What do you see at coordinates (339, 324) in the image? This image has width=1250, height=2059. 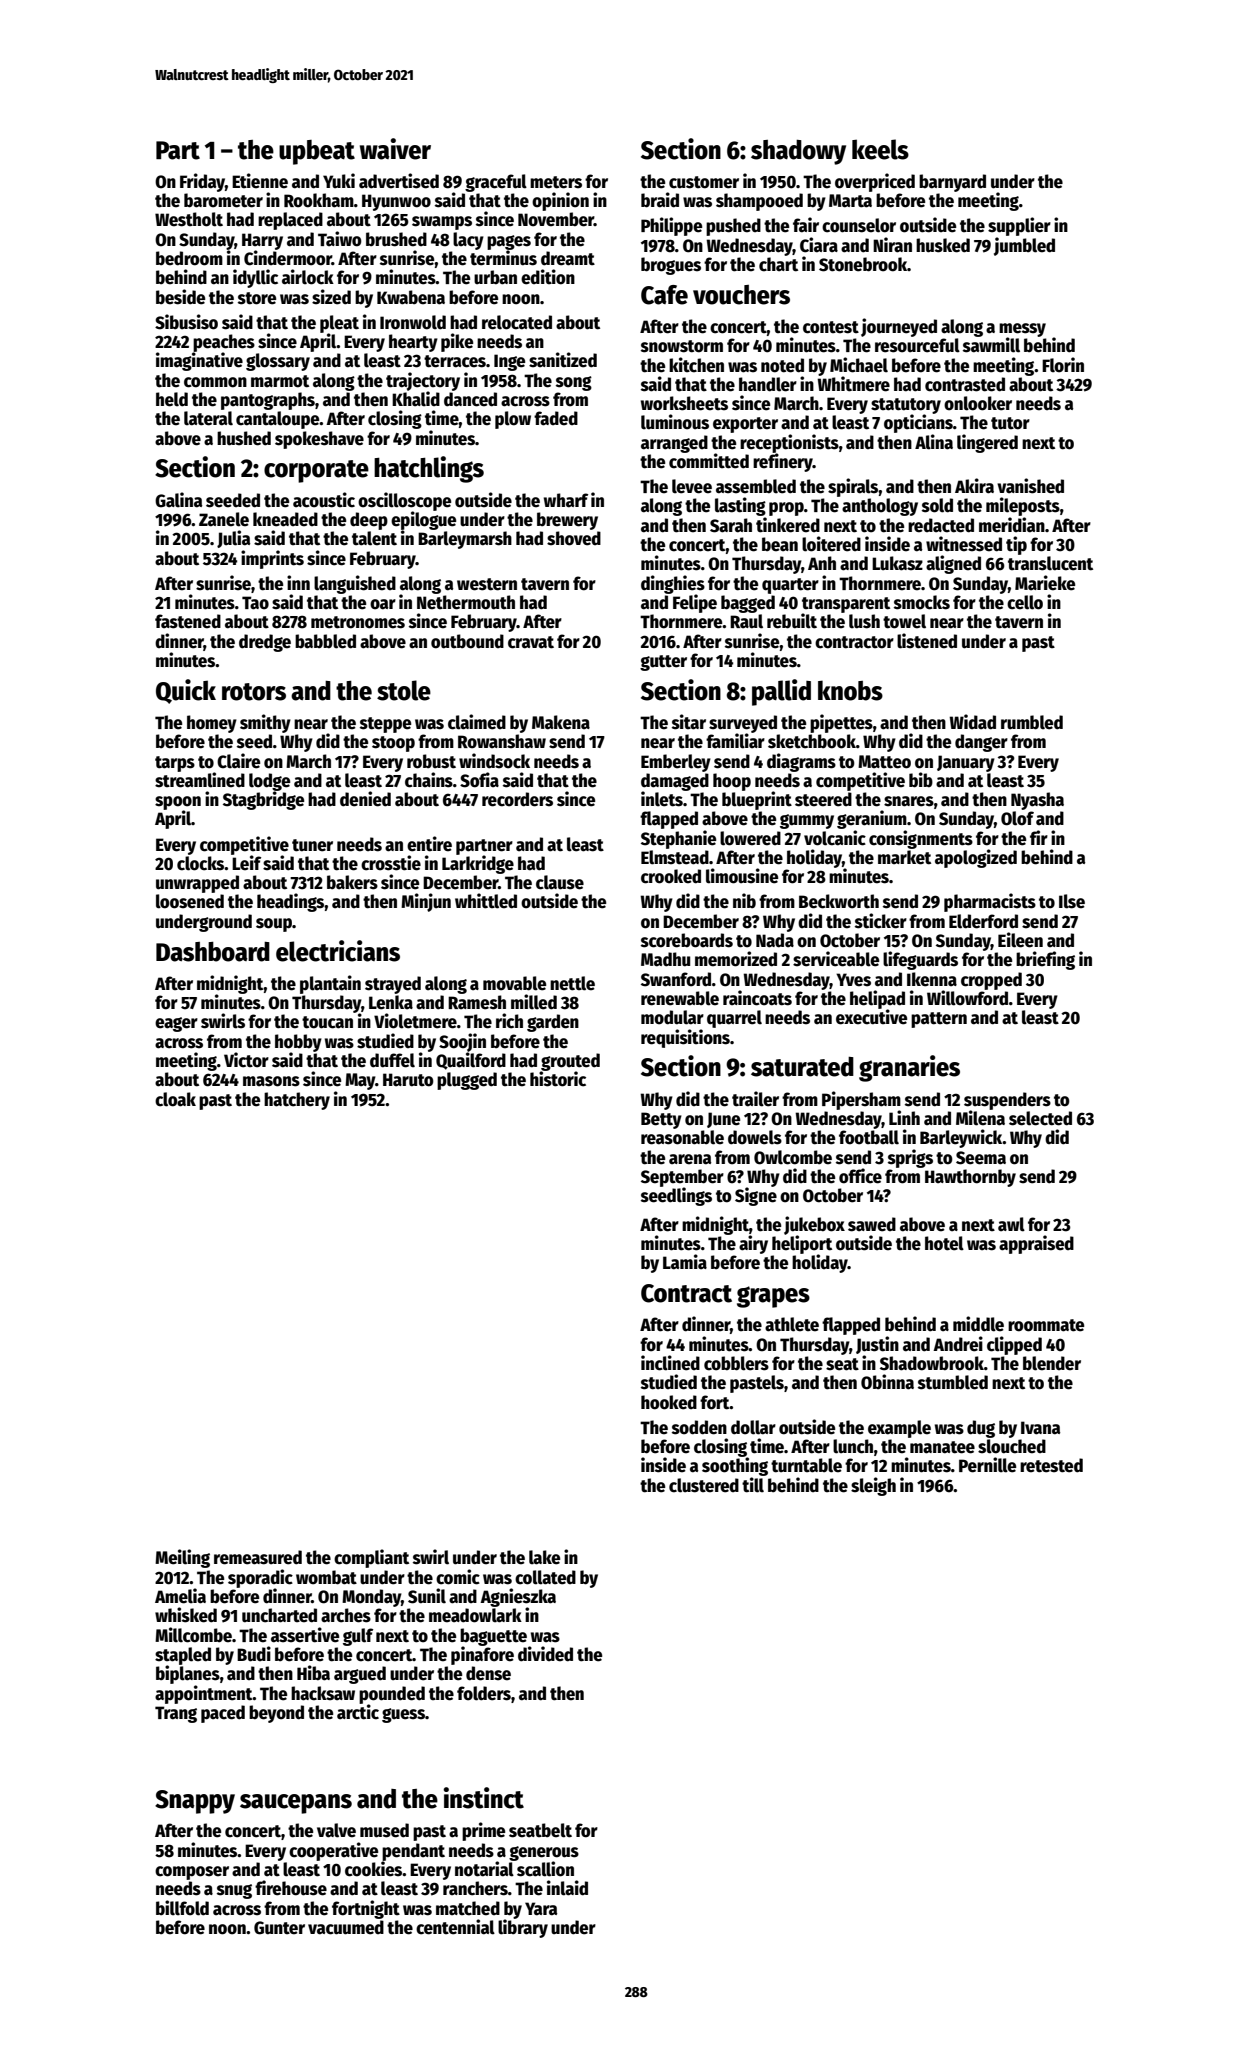 I see `pleat` at bounding box center [339, 324].
